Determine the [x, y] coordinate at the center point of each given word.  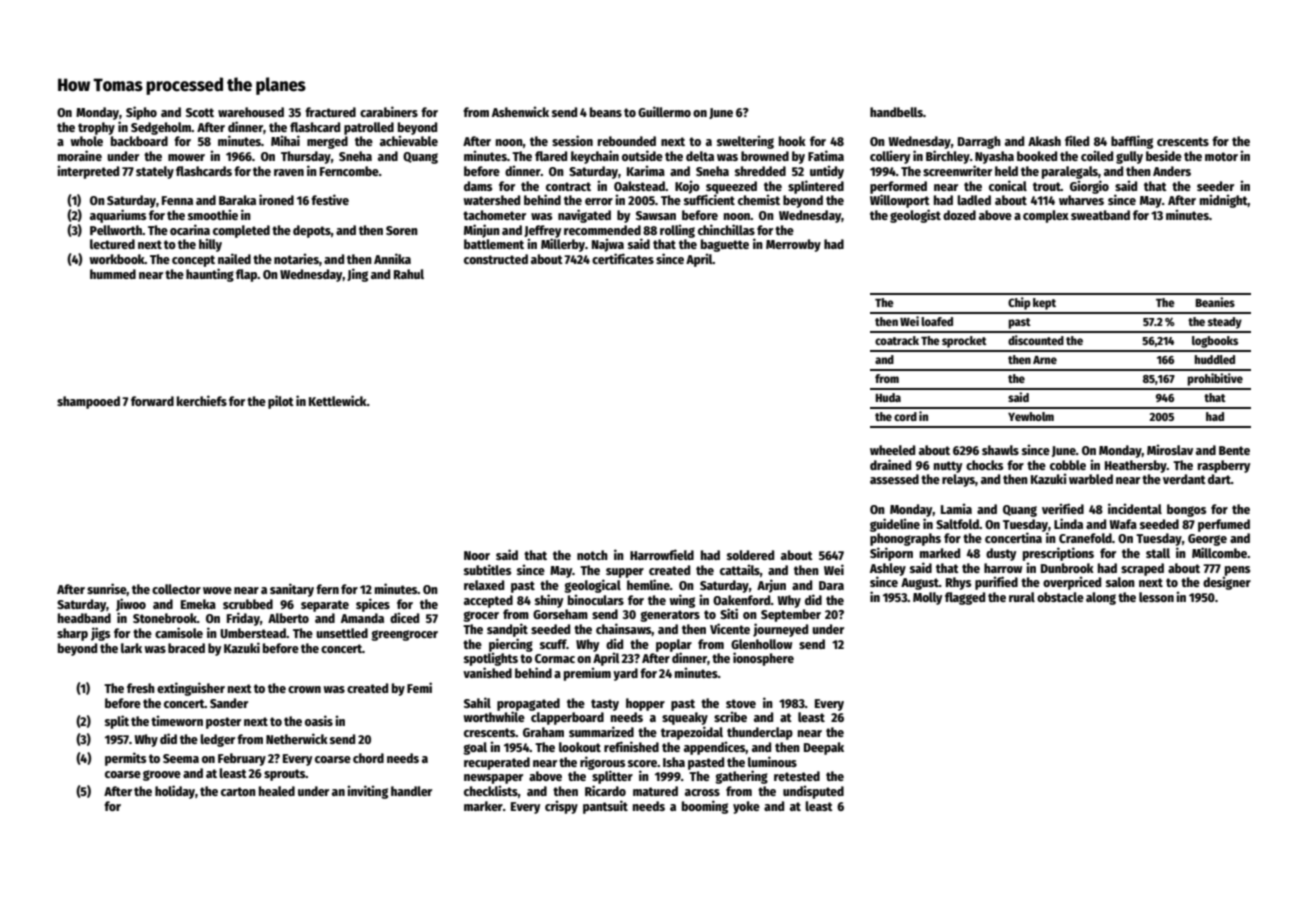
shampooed [88, 402]
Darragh [979, 142]
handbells [896, 112]
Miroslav [1170, 449]
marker [483, 806]
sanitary [292, 590]
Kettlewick [338, 400]
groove [162, 775]
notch [592, 555]
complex [1046, 216]
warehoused [251, 112]
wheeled [892, 450]
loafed [937, 321]
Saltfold [957, 524]
